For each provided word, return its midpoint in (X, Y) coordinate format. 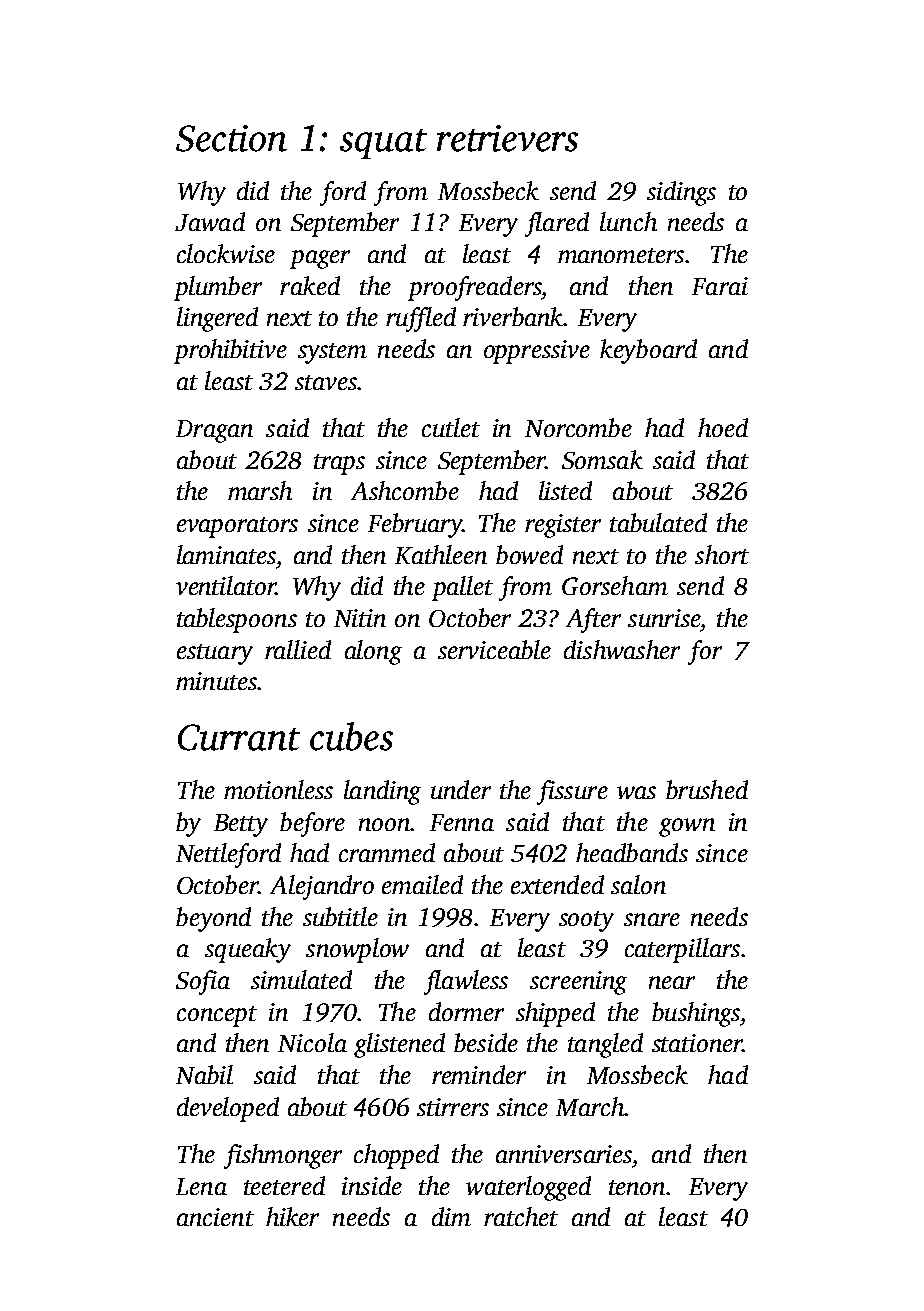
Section (231, 138)
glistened (399, 1045)
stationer (697, 1043)
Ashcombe (405, 490)
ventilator (226, 585)
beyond (213, 919)
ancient (215, 1217)
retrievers (507, 138)
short (722, 554)
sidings (681, 193)
